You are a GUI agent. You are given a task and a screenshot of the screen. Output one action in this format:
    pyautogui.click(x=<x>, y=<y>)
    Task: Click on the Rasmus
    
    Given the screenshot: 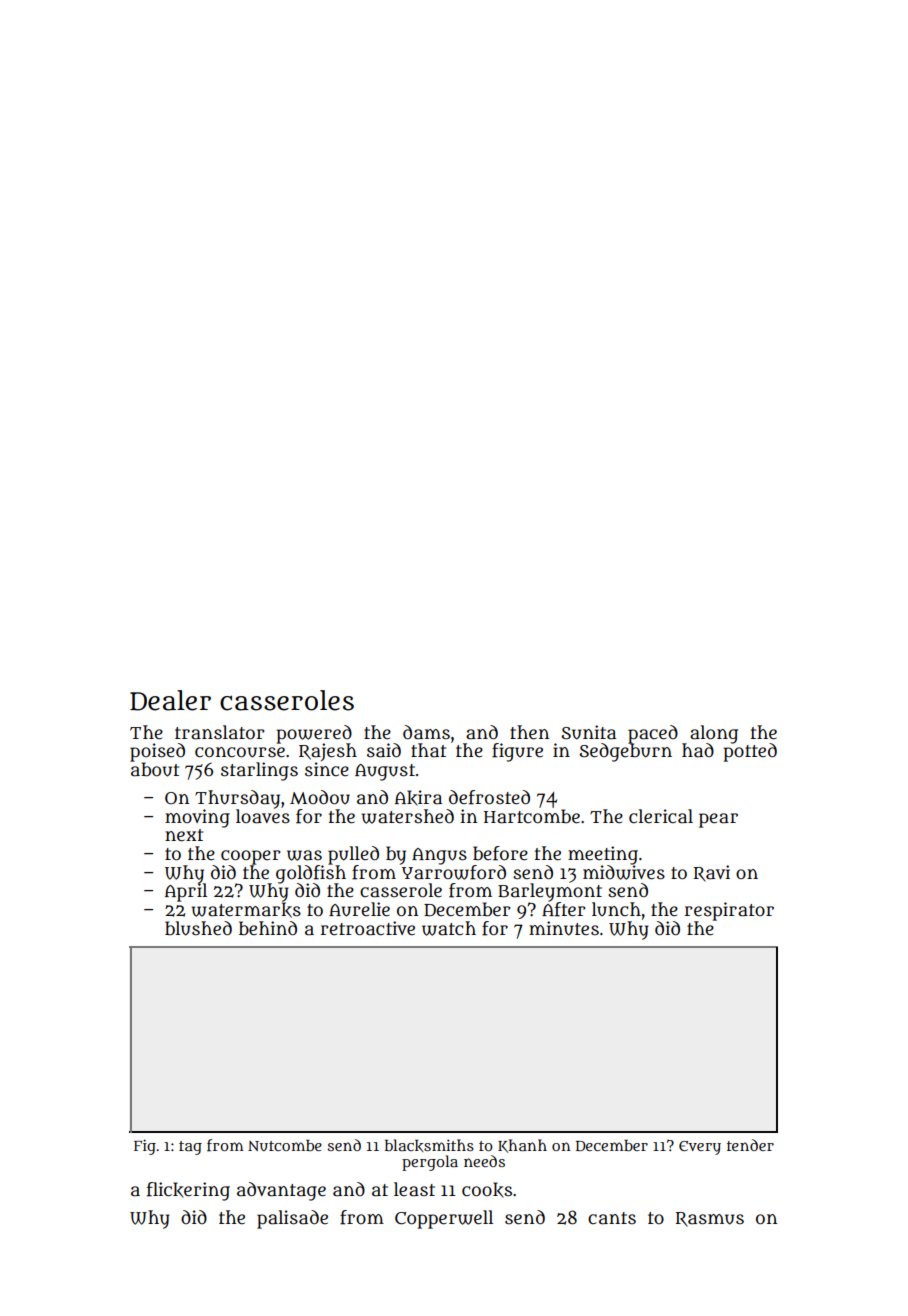 What is the action you would take?
    pyautogui.click(x=710, y=1219)
